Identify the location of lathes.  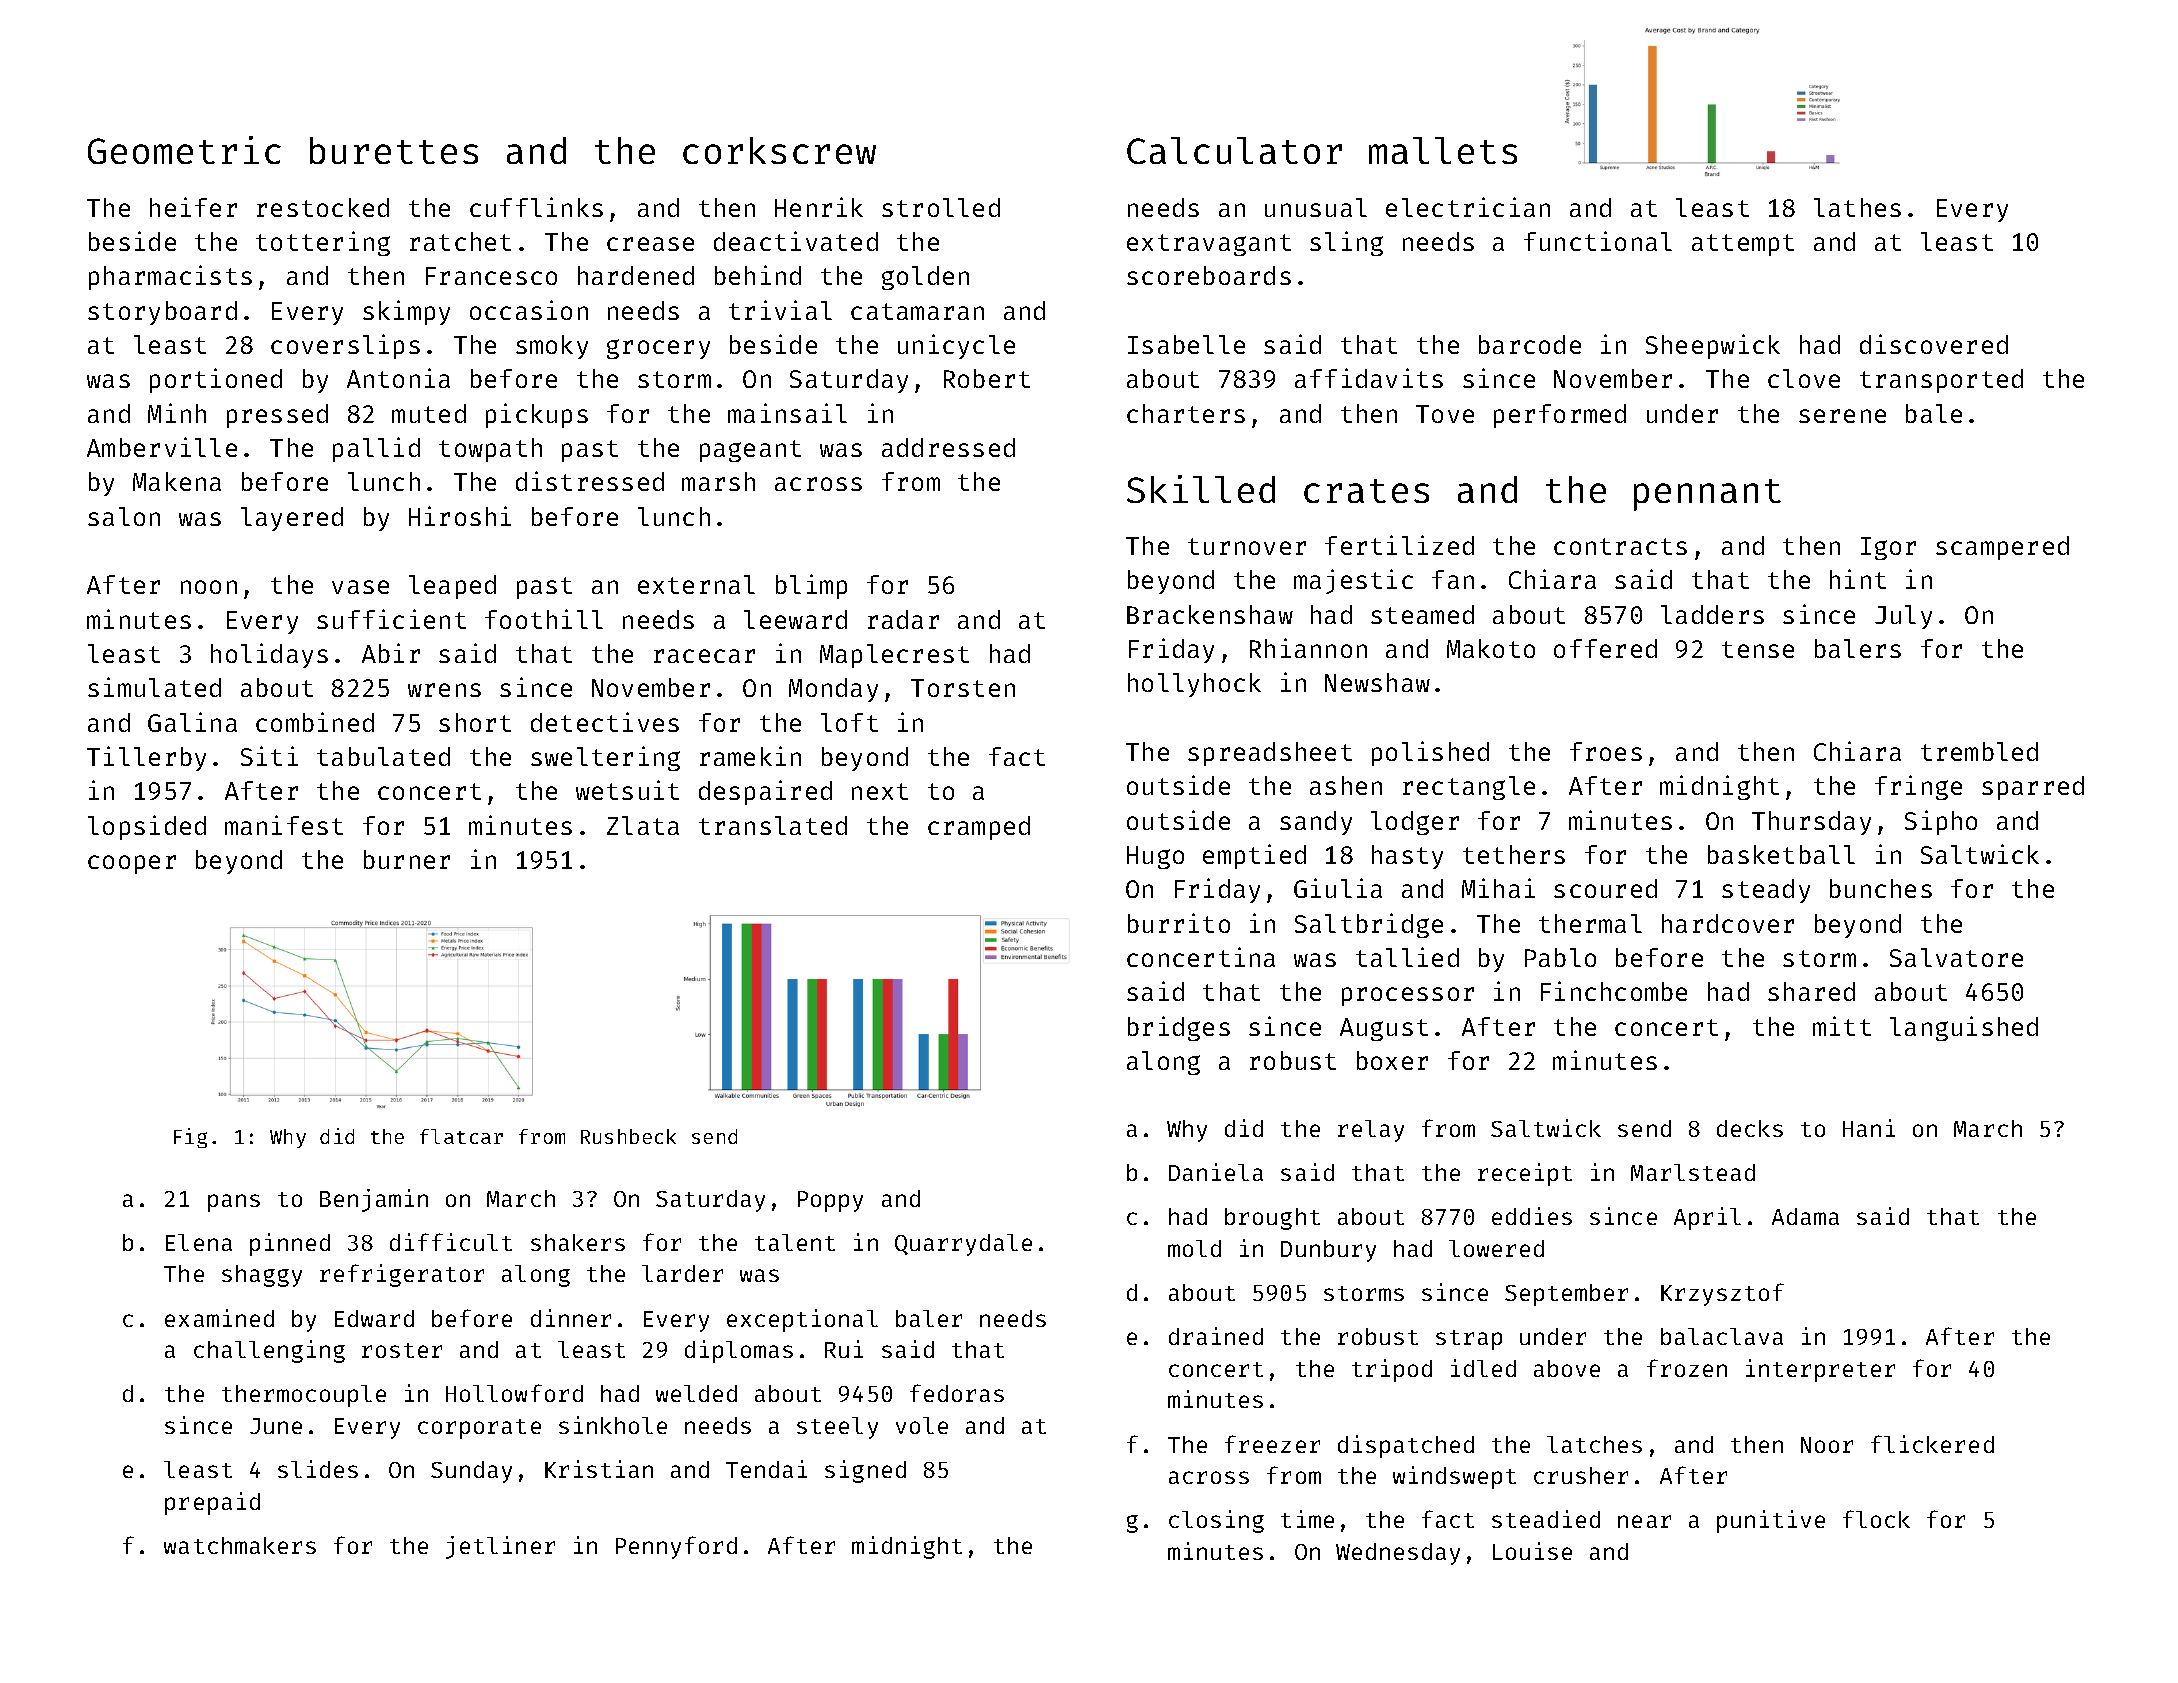
(1857, 207).
